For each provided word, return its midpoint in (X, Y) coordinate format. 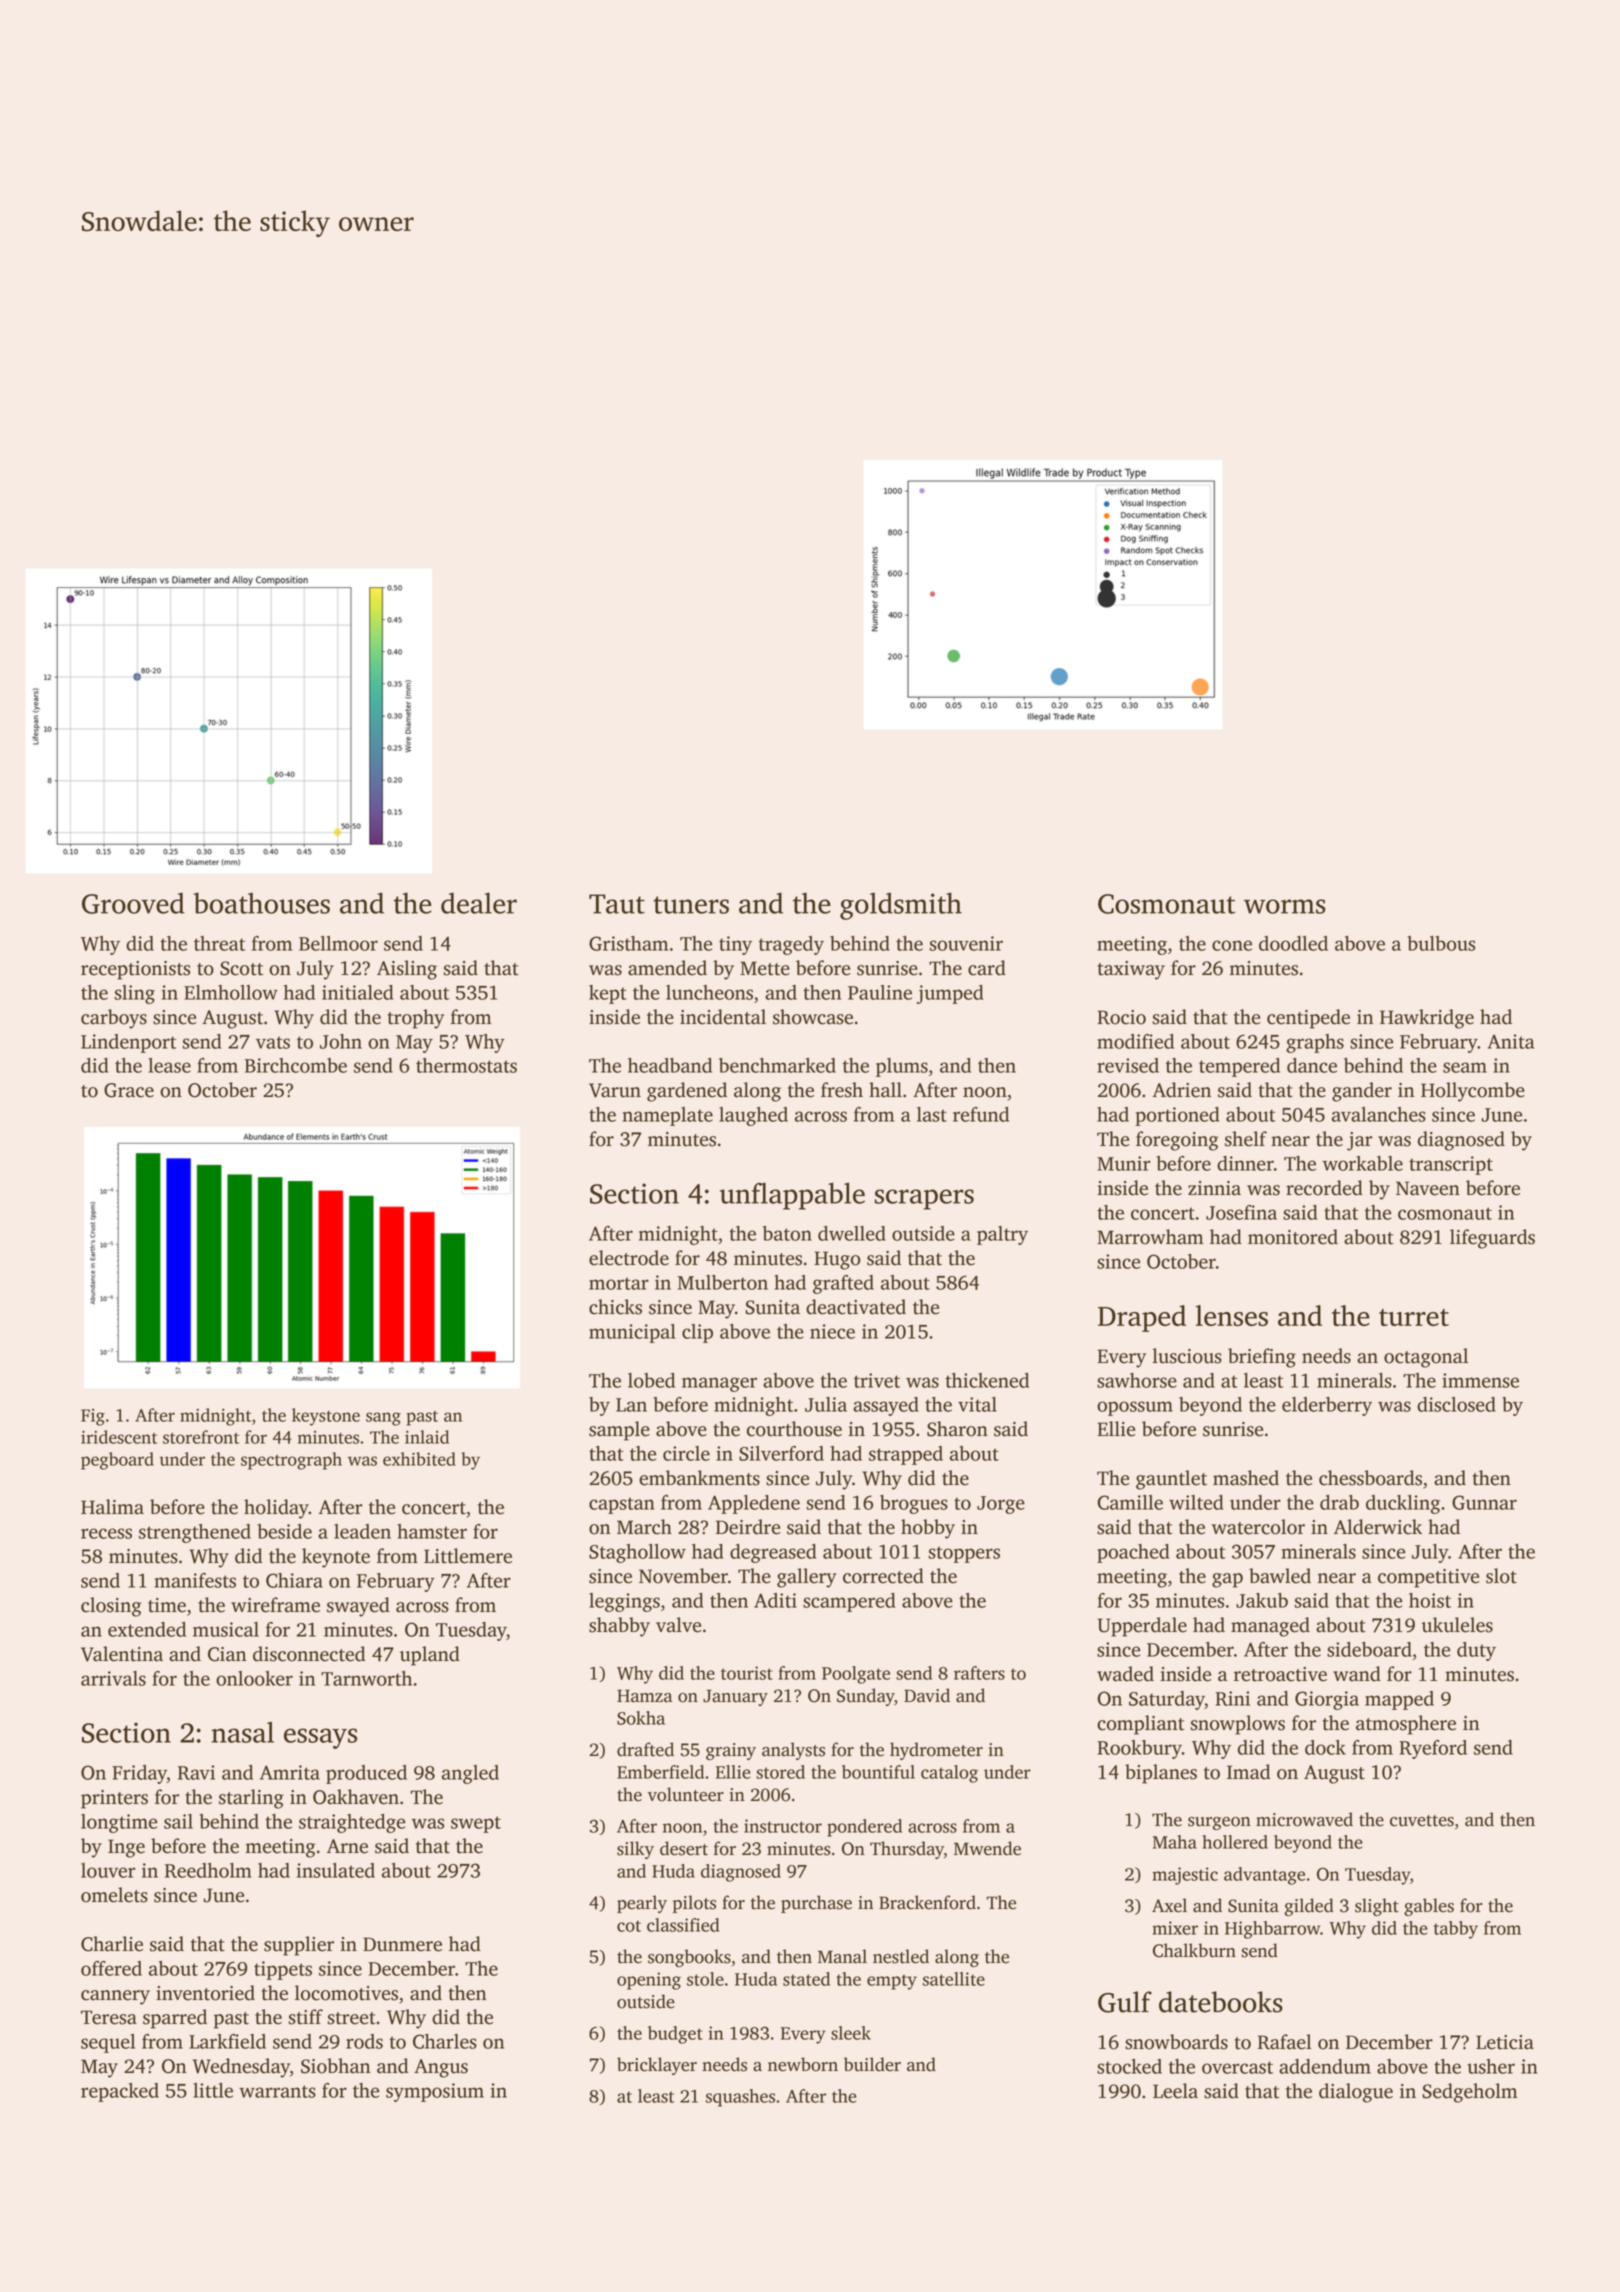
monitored (1293, 1237)
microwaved (1304, 1819)
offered (111, 1968)
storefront (201, 1437)
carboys (114, 1019)
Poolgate (856, 1675)
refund (981, 1114)
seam (1465, 1067)
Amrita (290, 1772)
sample (619, 1431)
